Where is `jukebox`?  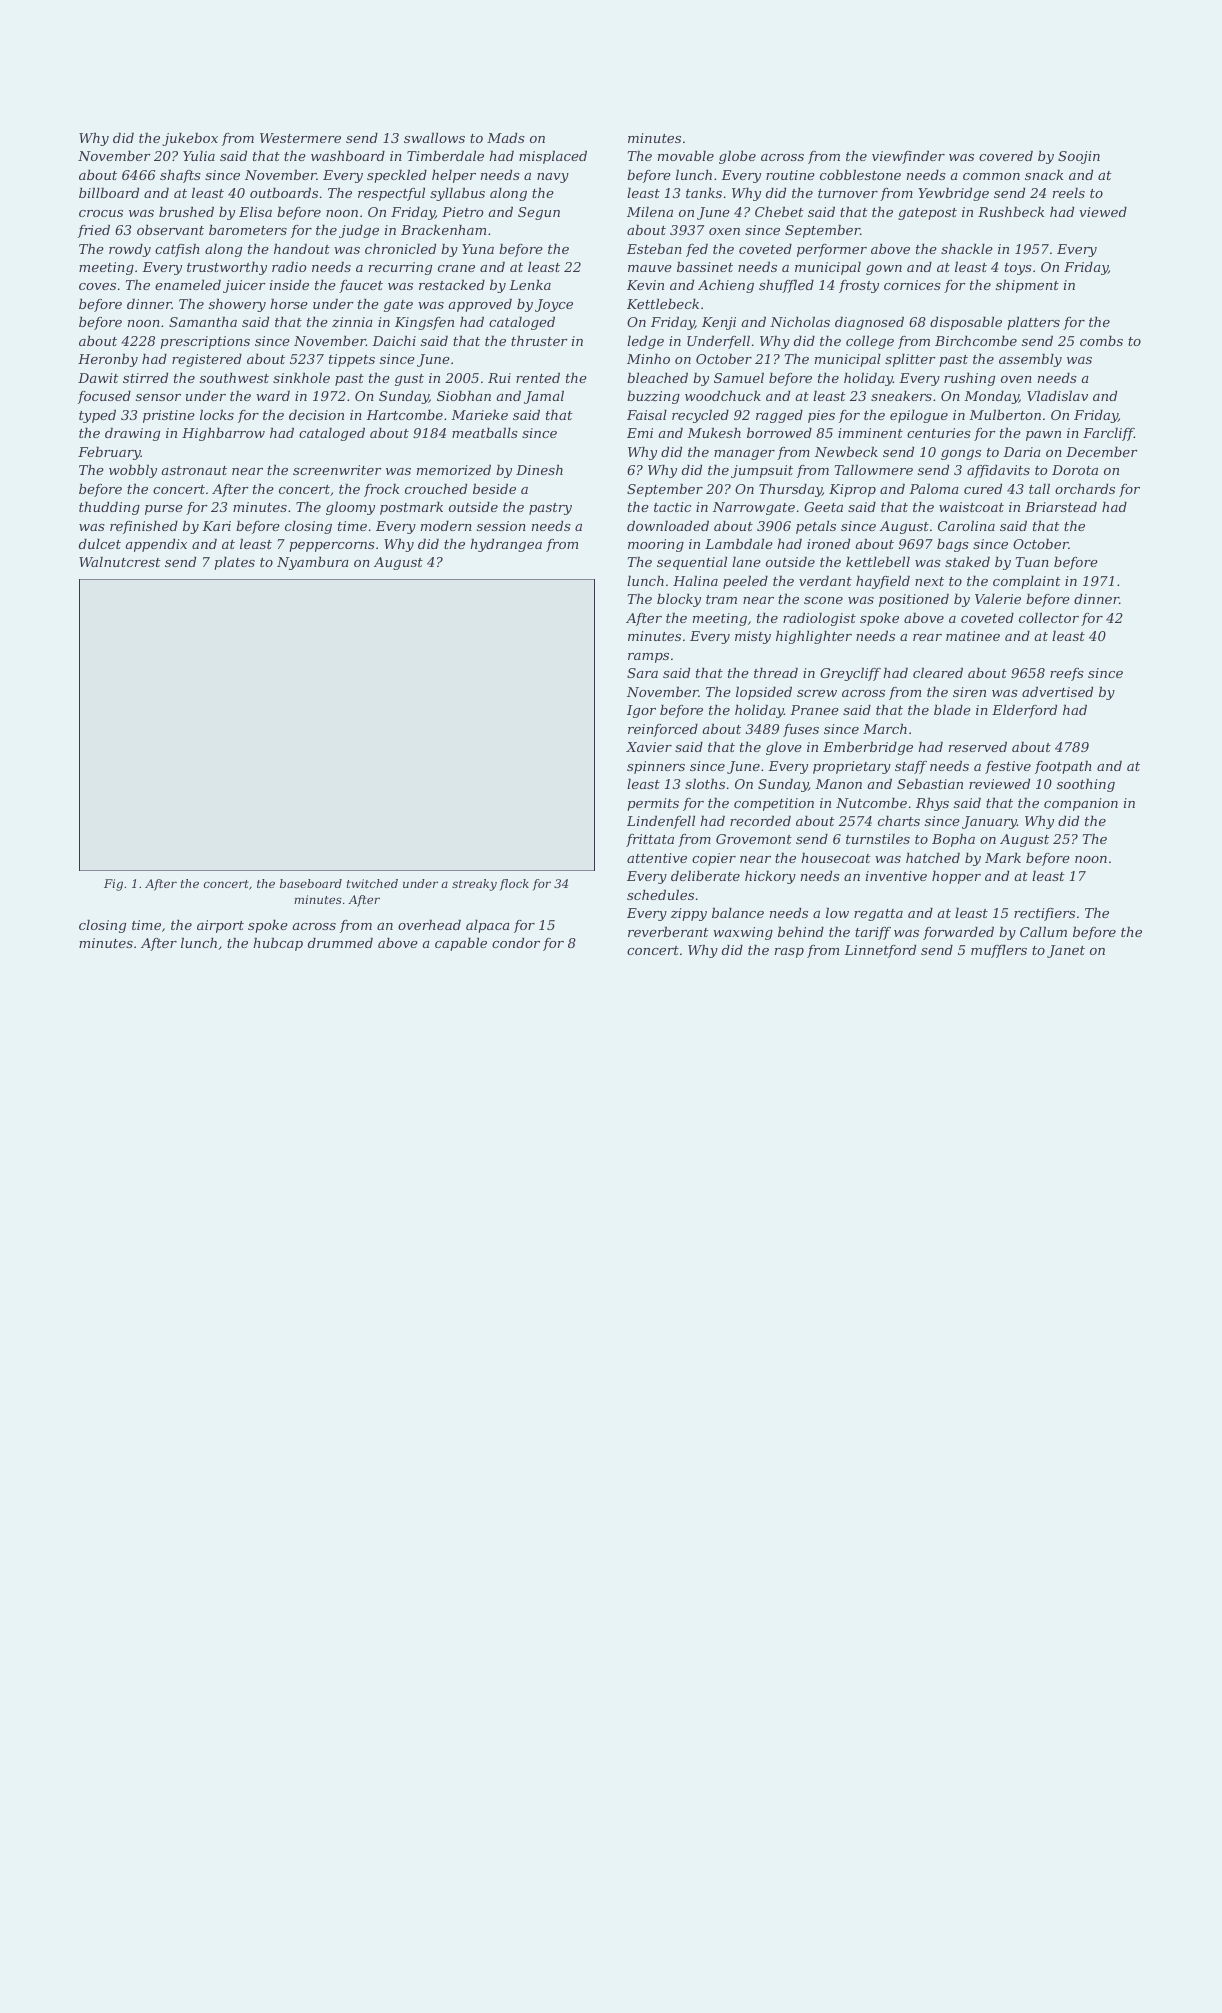
jukebox is located at coordinates (190, 139).
